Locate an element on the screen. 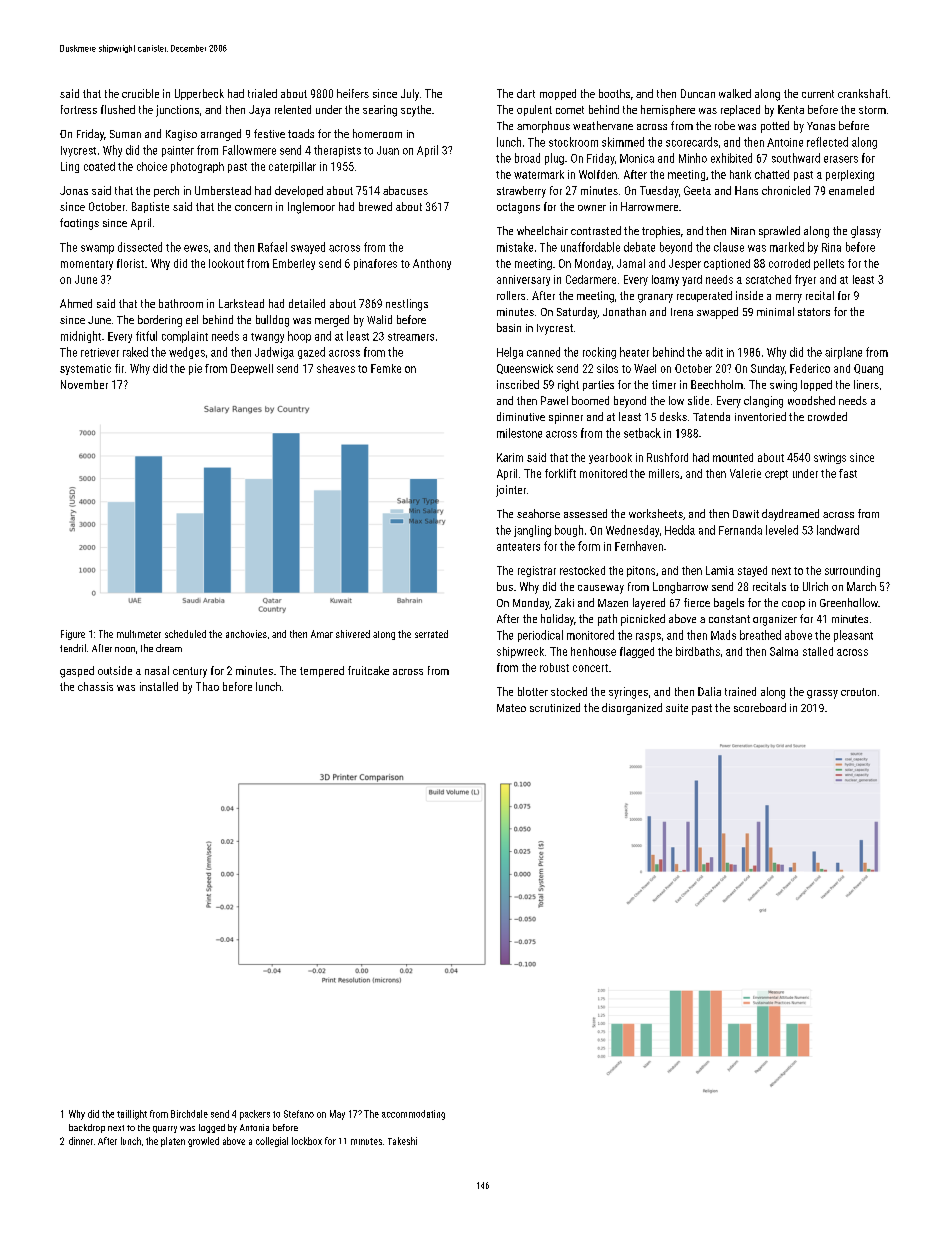  Mateo is located at coordinates (511, 708).
